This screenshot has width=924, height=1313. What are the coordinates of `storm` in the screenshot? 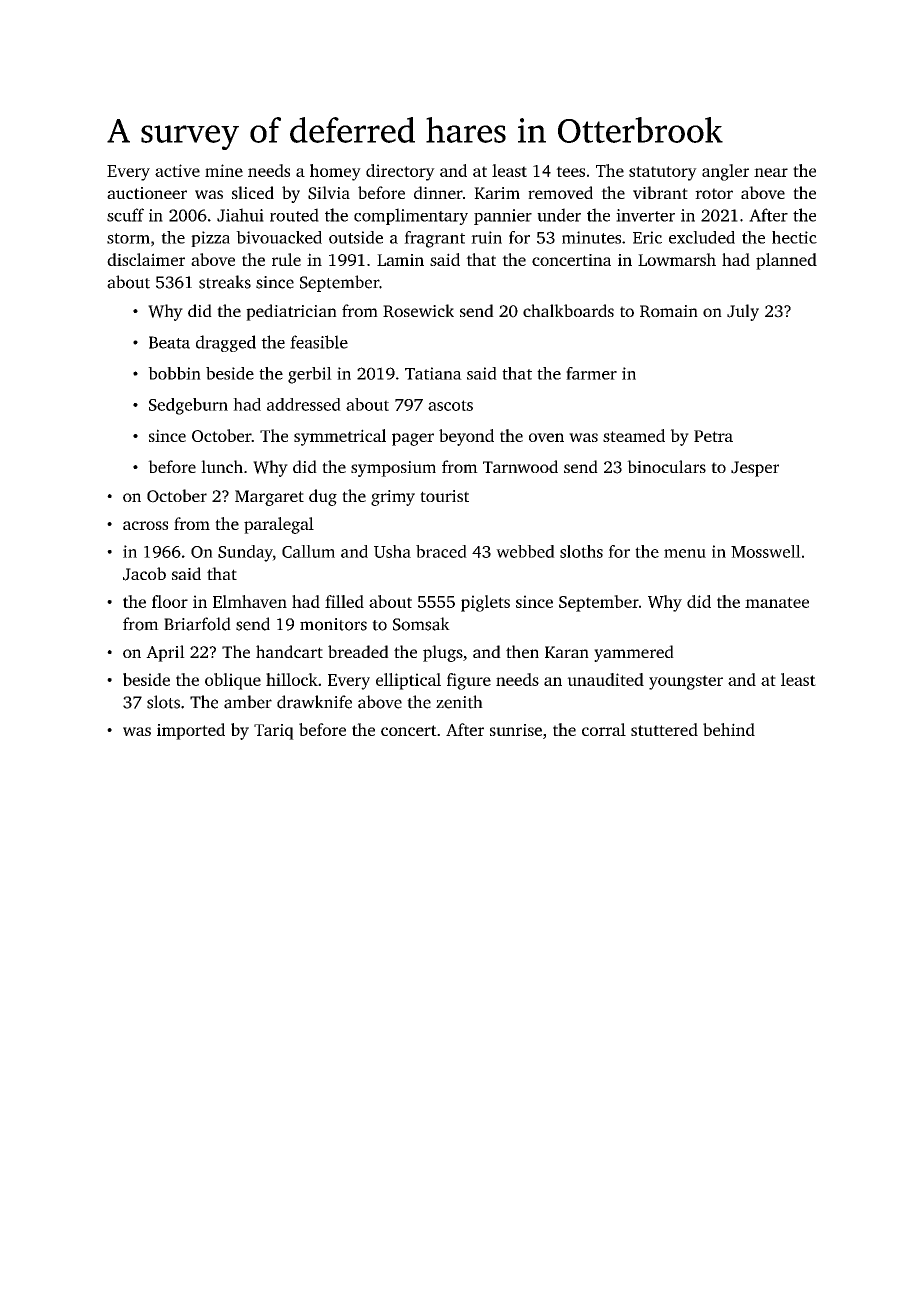 It's located at (128, 238).
